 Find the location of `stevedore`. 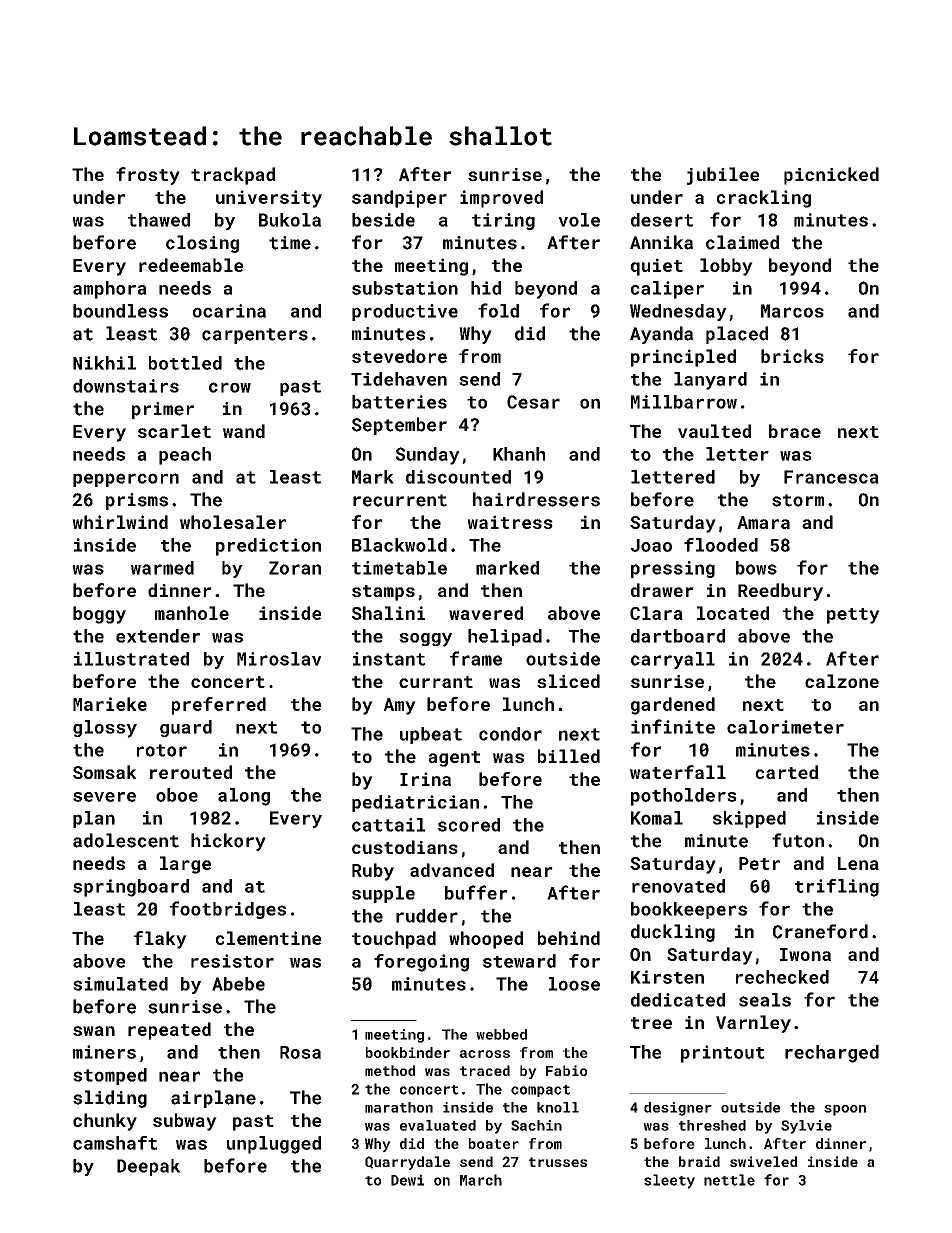

stevedore is located at coordinates (399, 356).
